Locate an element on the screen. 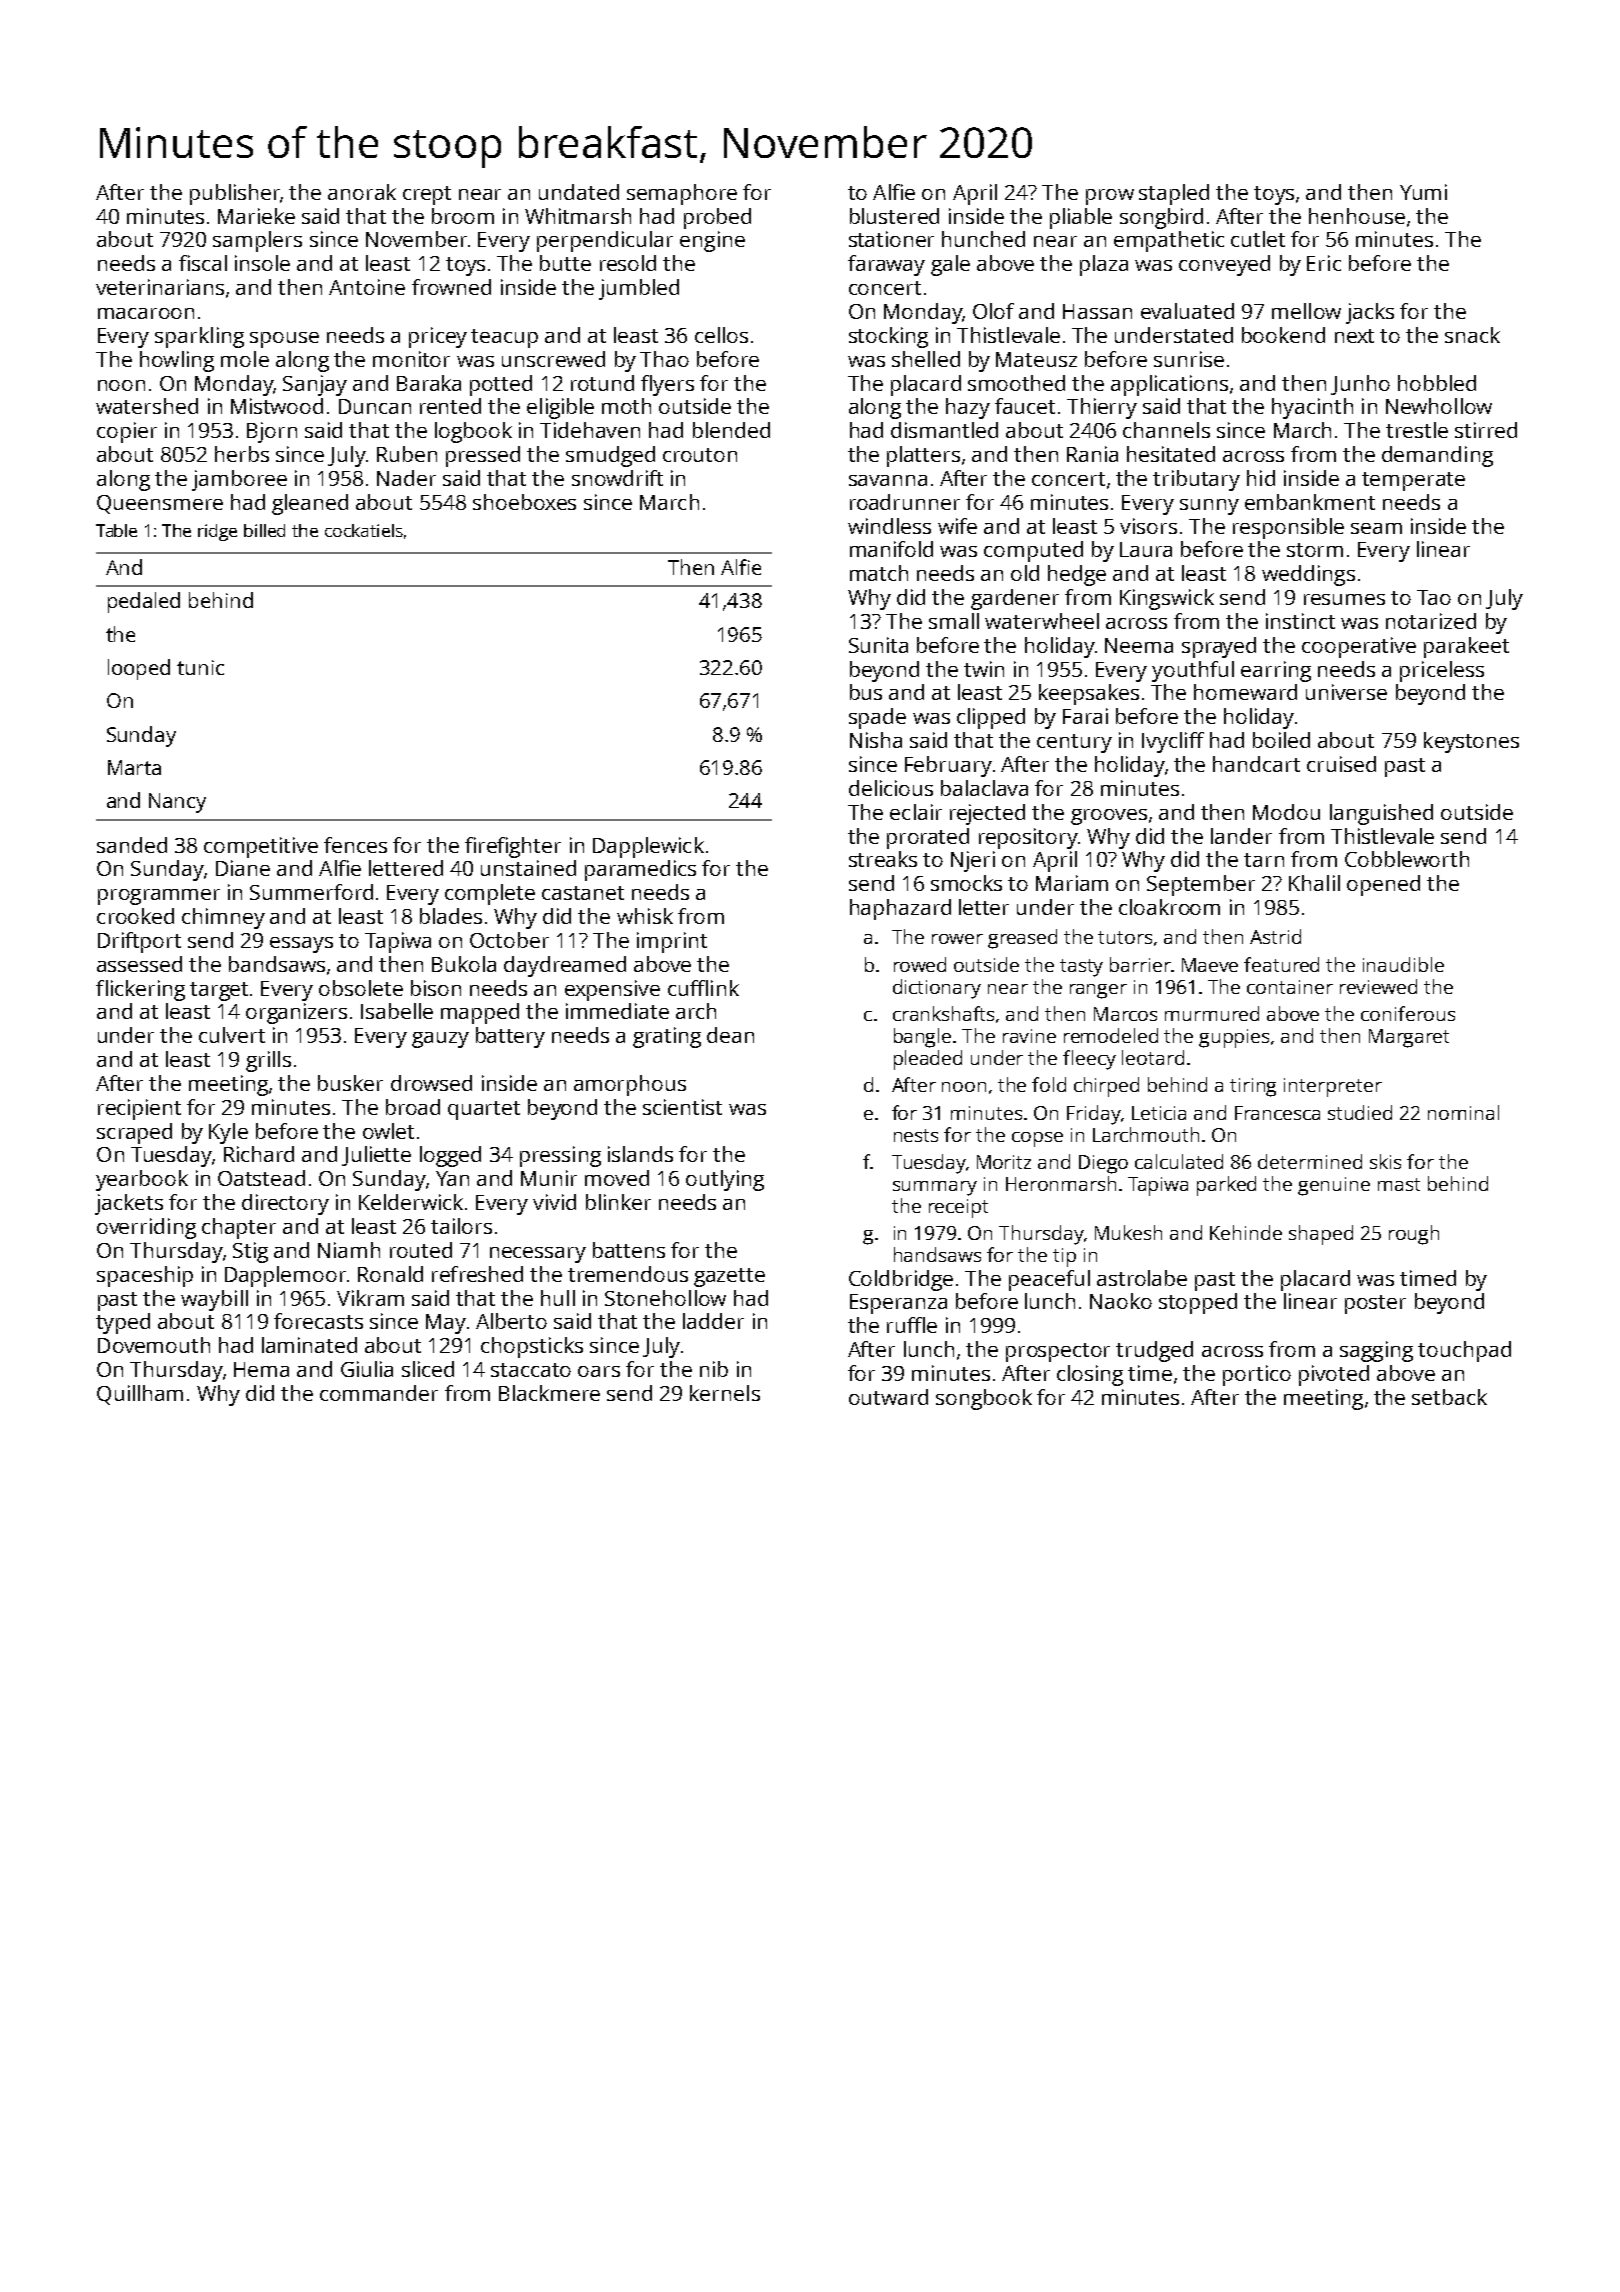 This screenshot has width=1620, height=2292. crankshafts is located at coordinates (943, 1013).
